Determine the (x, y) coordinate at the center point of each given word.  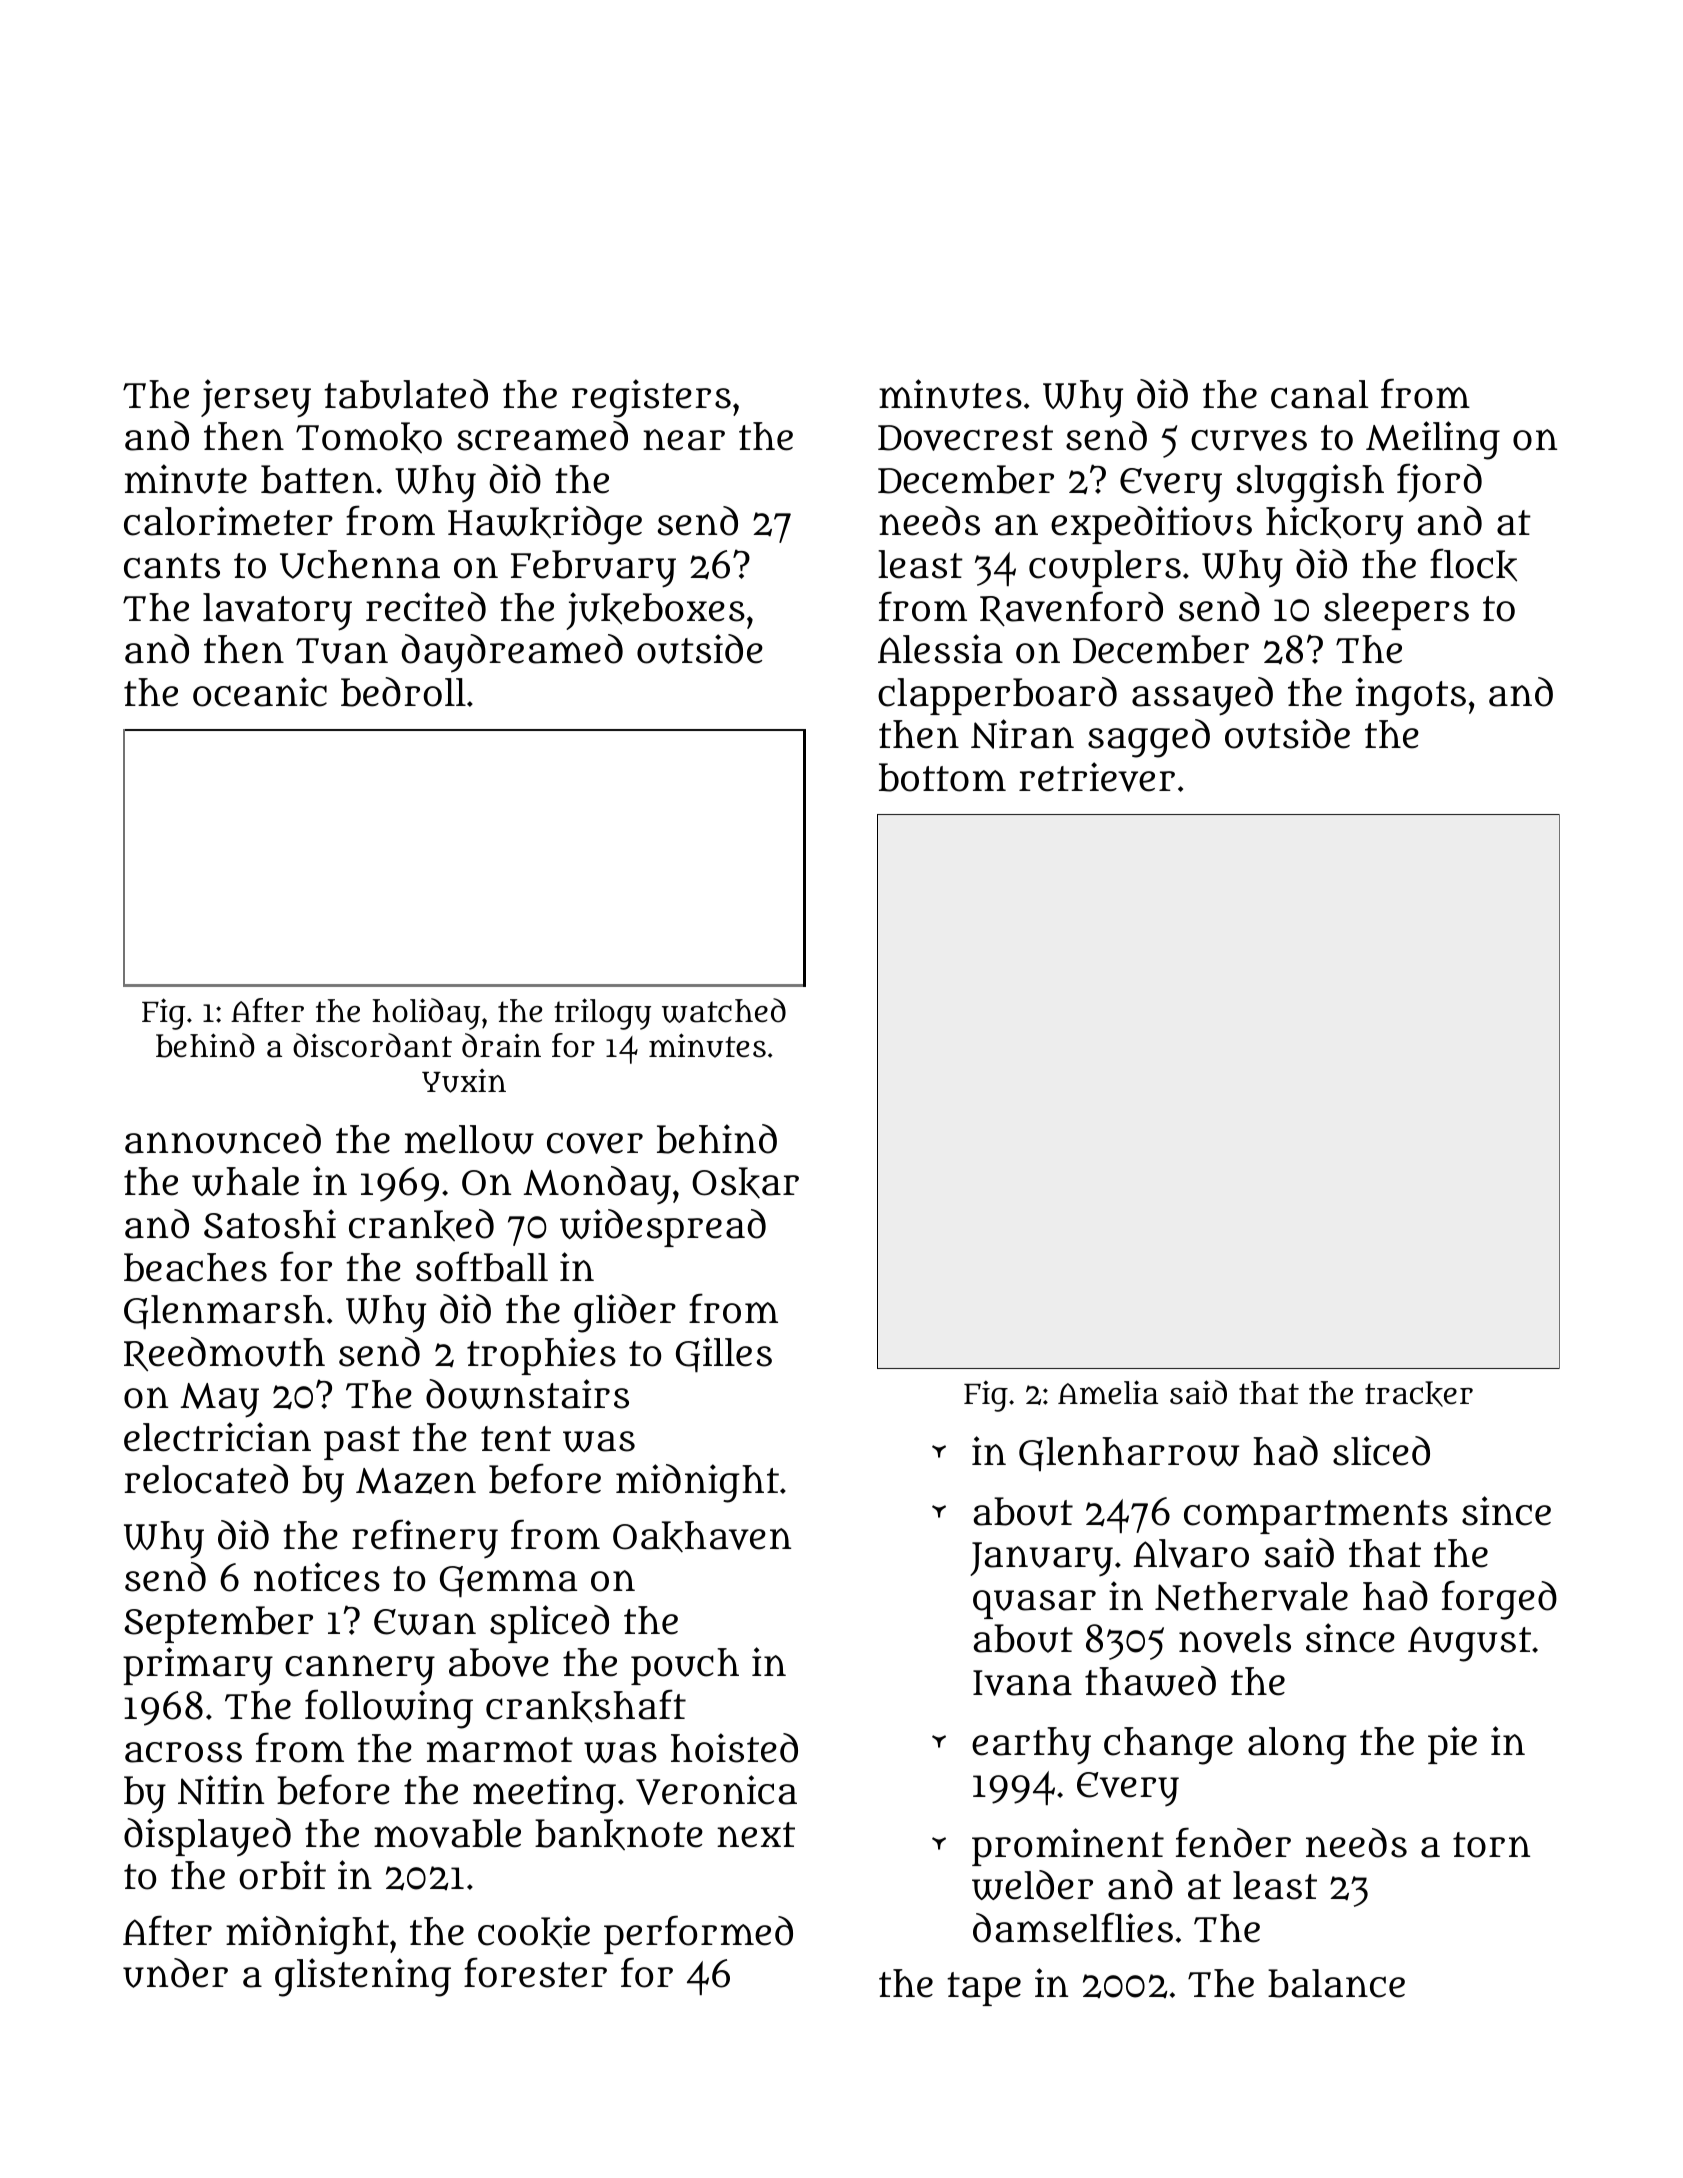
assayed (1202, 696)
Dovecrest (965, 438)
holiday (426, 1014)
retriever (1097, 777)
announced (223, 1139)
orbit (282, 1875)
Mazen (416, 1481)
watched (724, 1010)
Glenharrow (1129, 1454)
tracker (1419, 1394)
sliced (1381, 1451)
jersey (256, 398)
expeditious (1151, 525)
